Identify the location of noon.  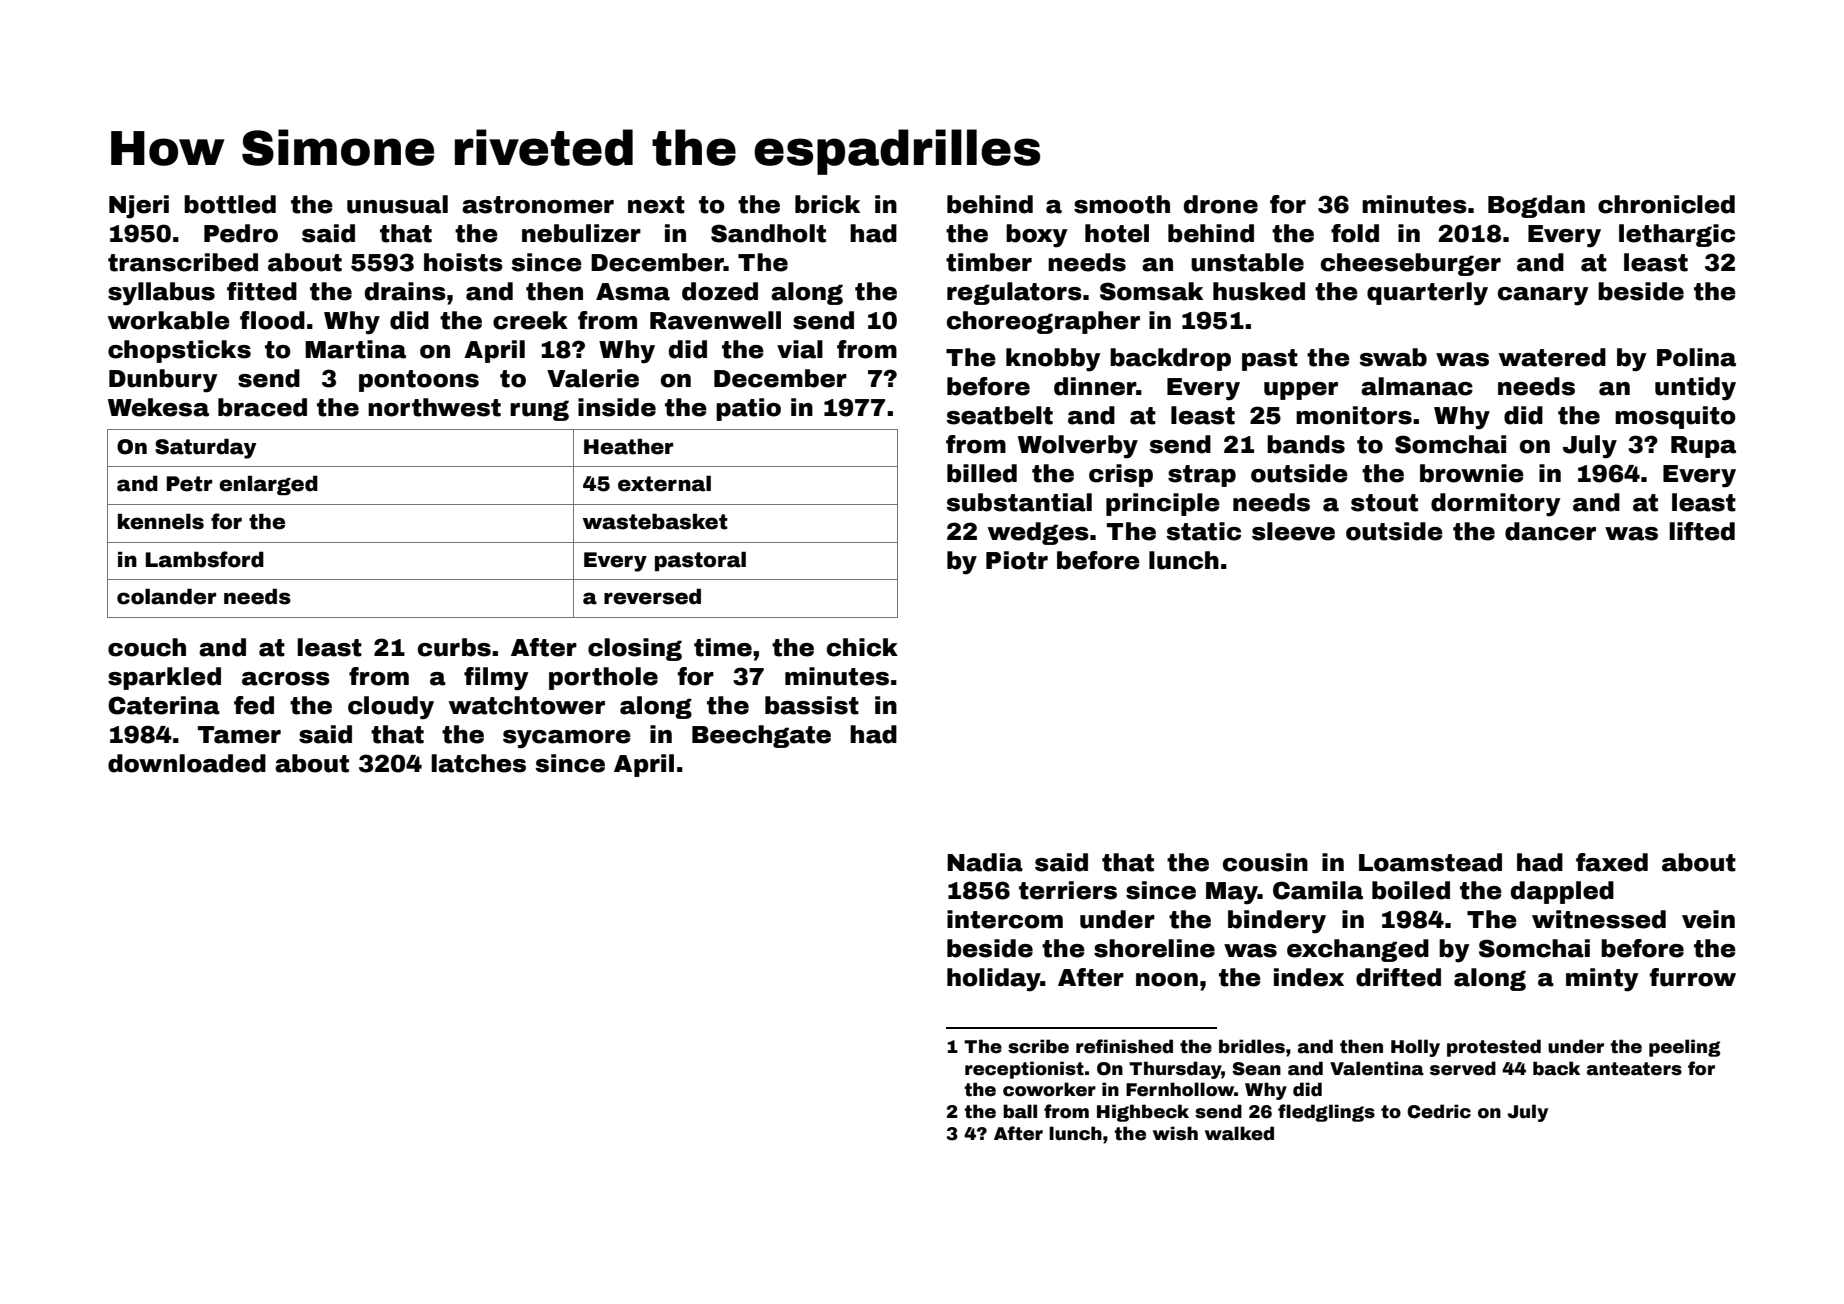
(1167, 980).
